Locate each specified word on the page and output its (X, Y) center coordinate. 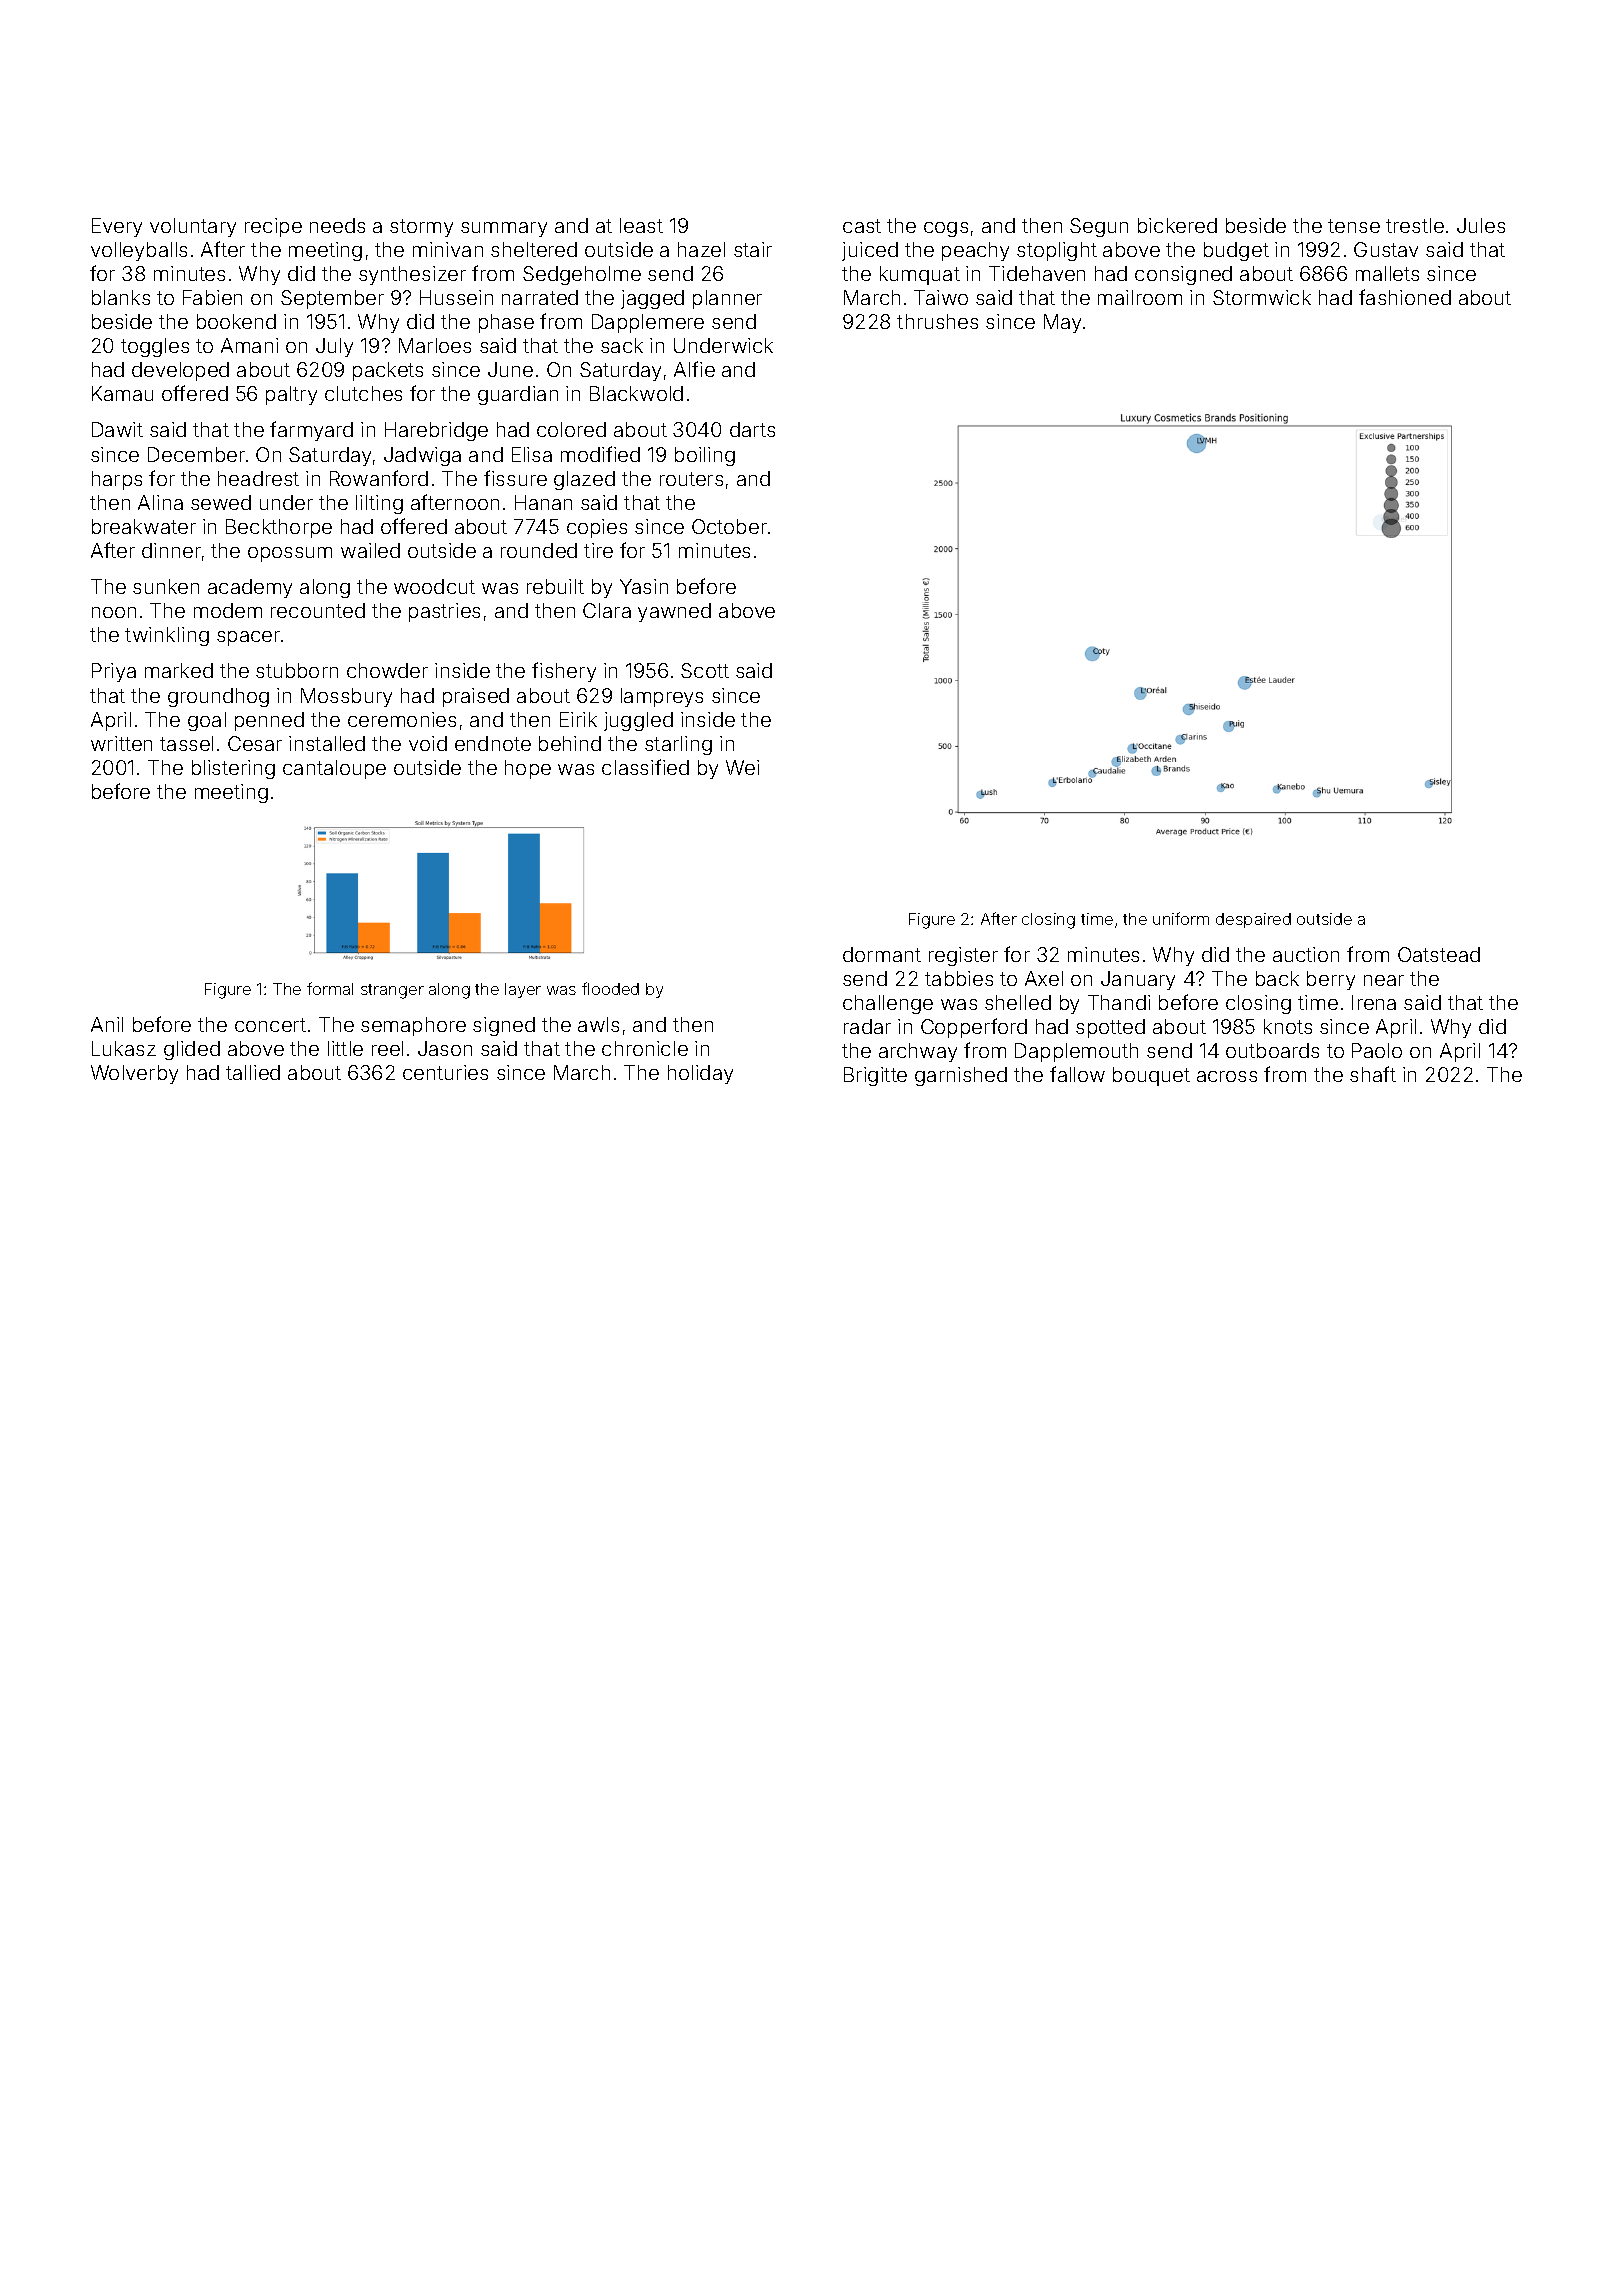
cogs (946, 229)
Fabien (212, 297)
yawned (674, 612)
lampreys (662, 697)
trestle (1415, 225)
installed (327, 743)
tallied (253, 1072)
